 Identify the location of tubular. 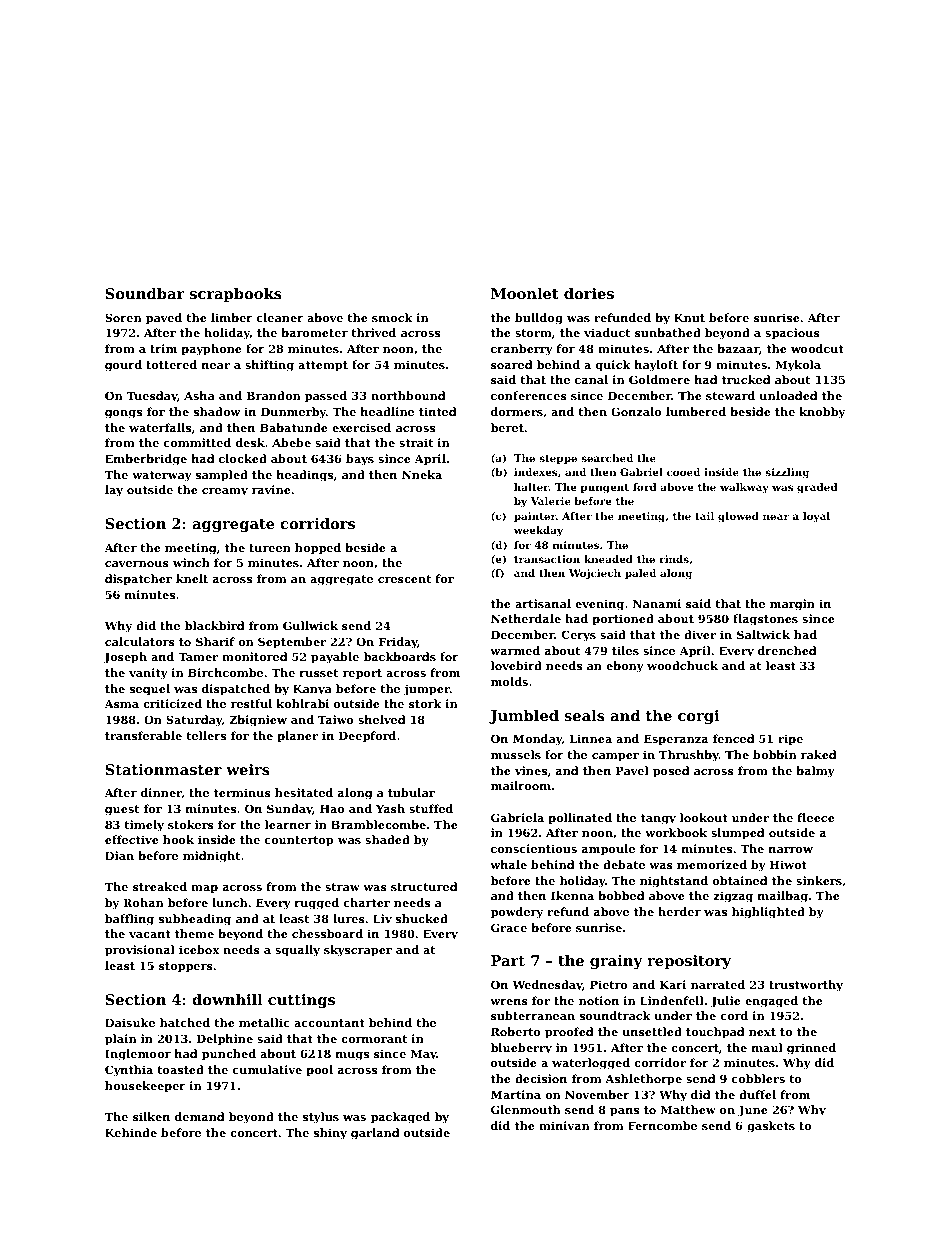
(411, 792).
